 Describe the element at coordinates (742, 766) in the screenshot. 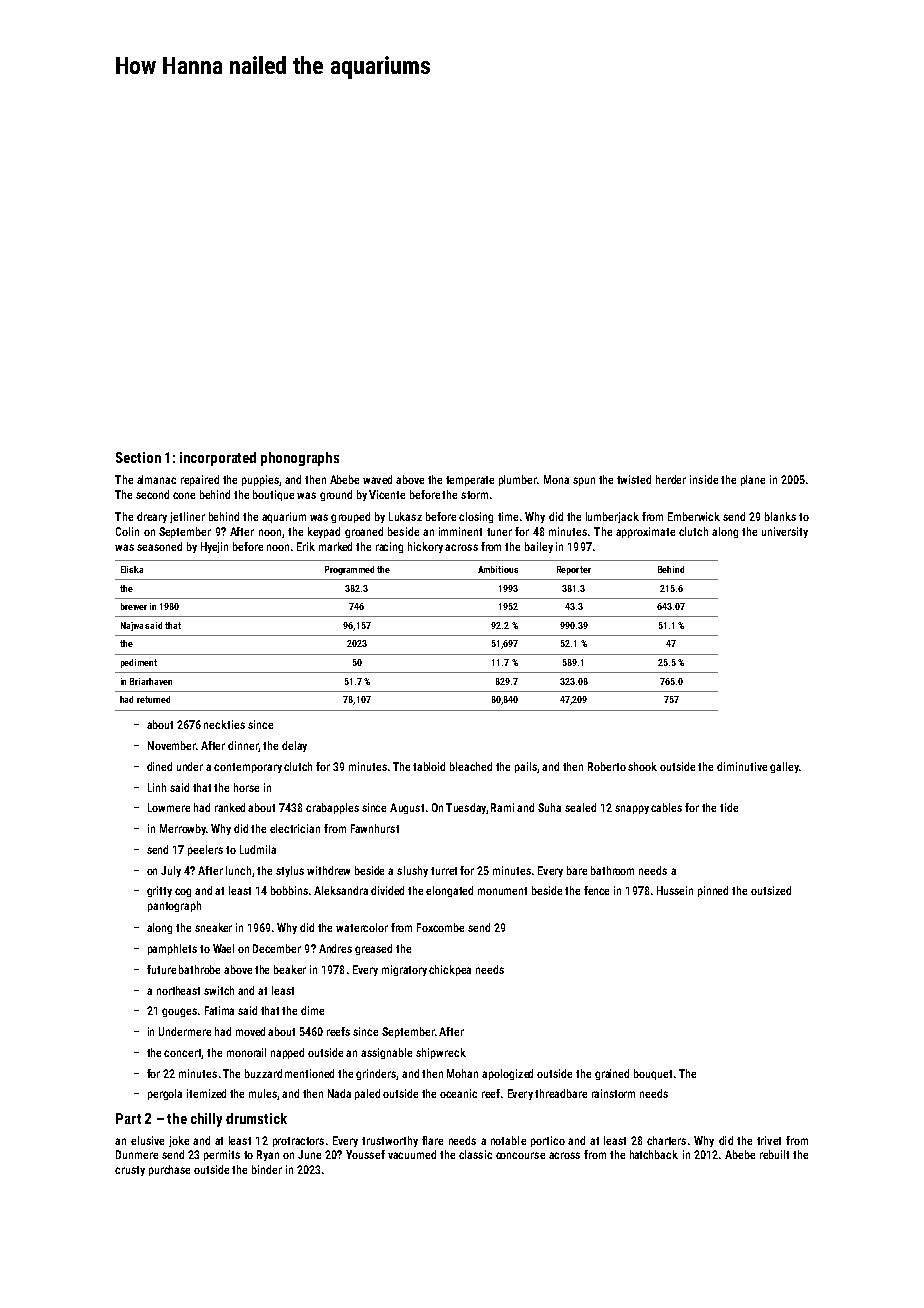

I see `diminutive` at that location.
